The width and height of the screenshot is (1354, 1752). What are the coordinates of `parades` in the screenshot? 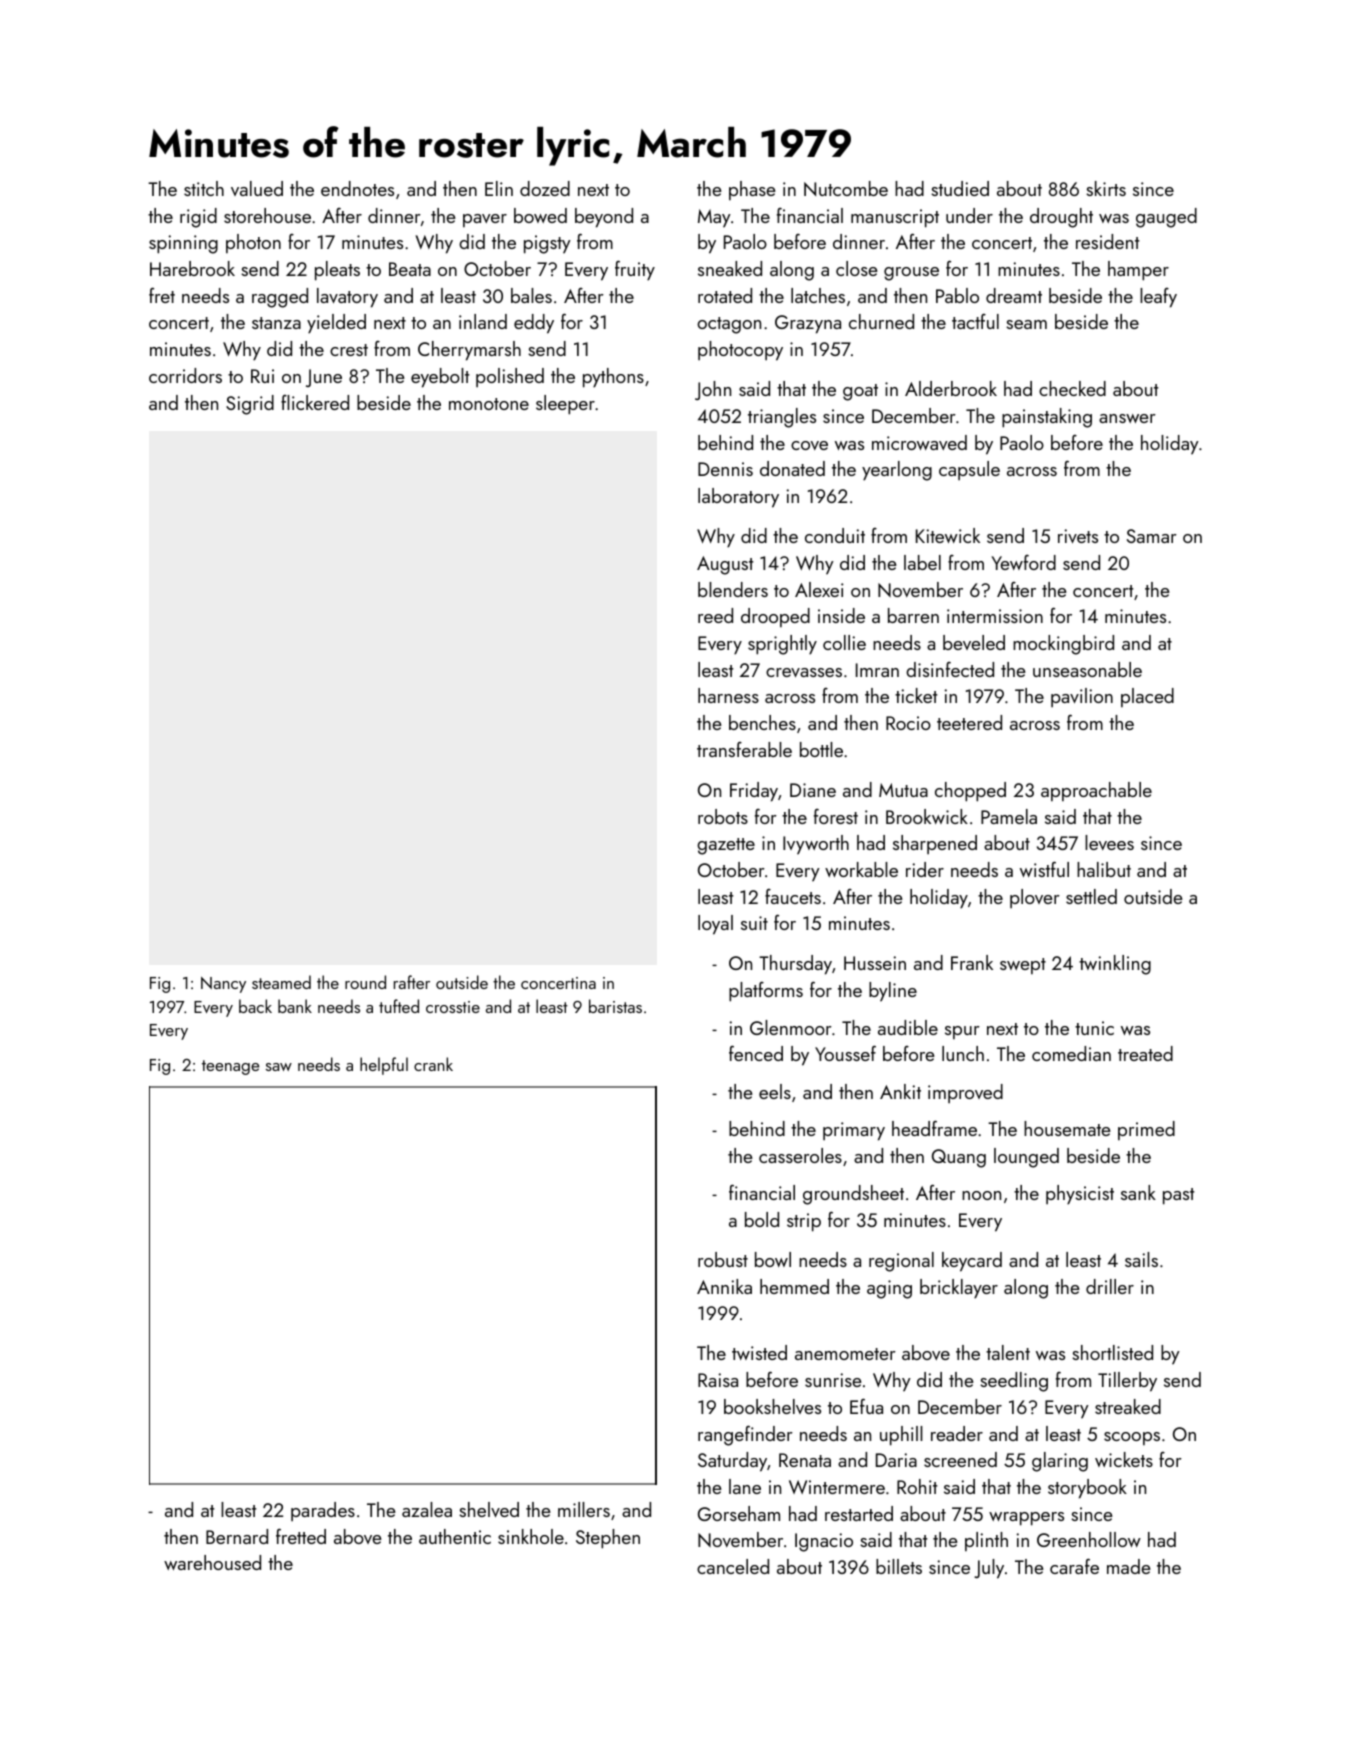 It's located at (323, 1511).
